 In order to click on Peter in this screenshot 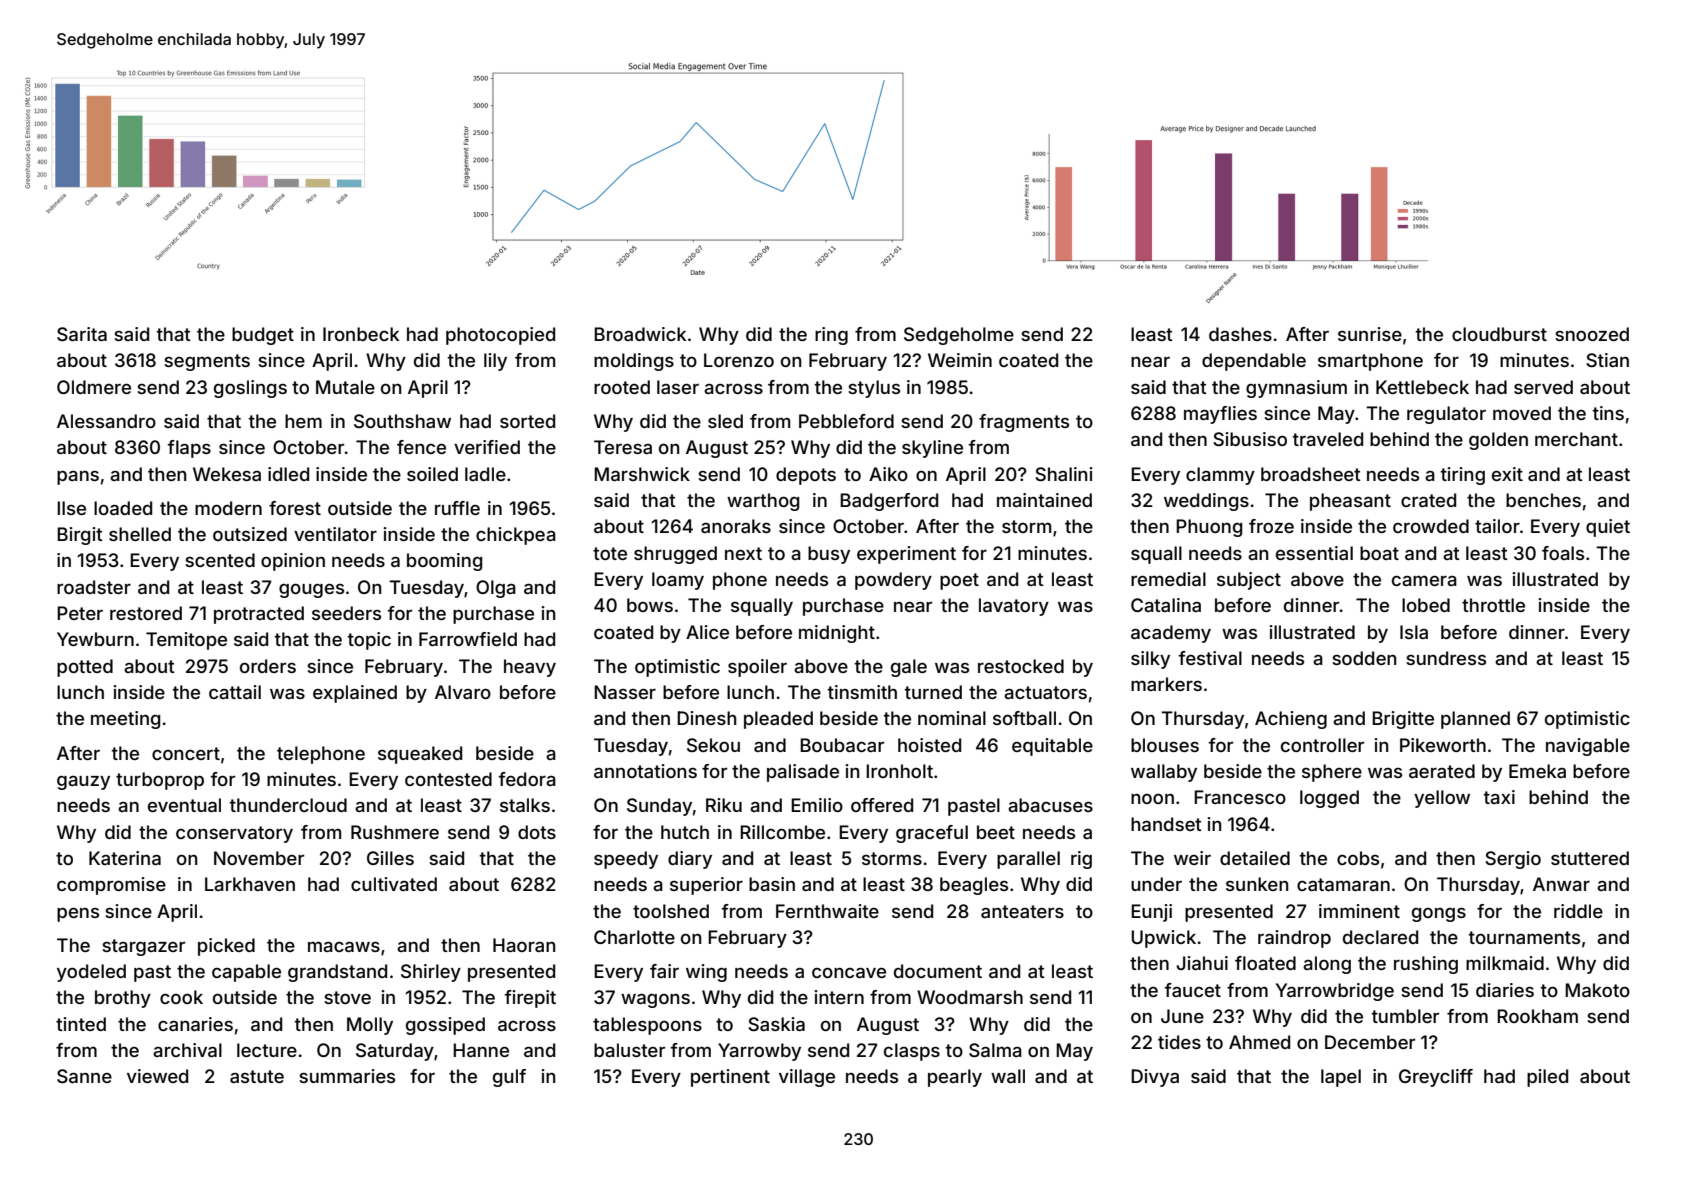, I will do `click(80, 613)`.
